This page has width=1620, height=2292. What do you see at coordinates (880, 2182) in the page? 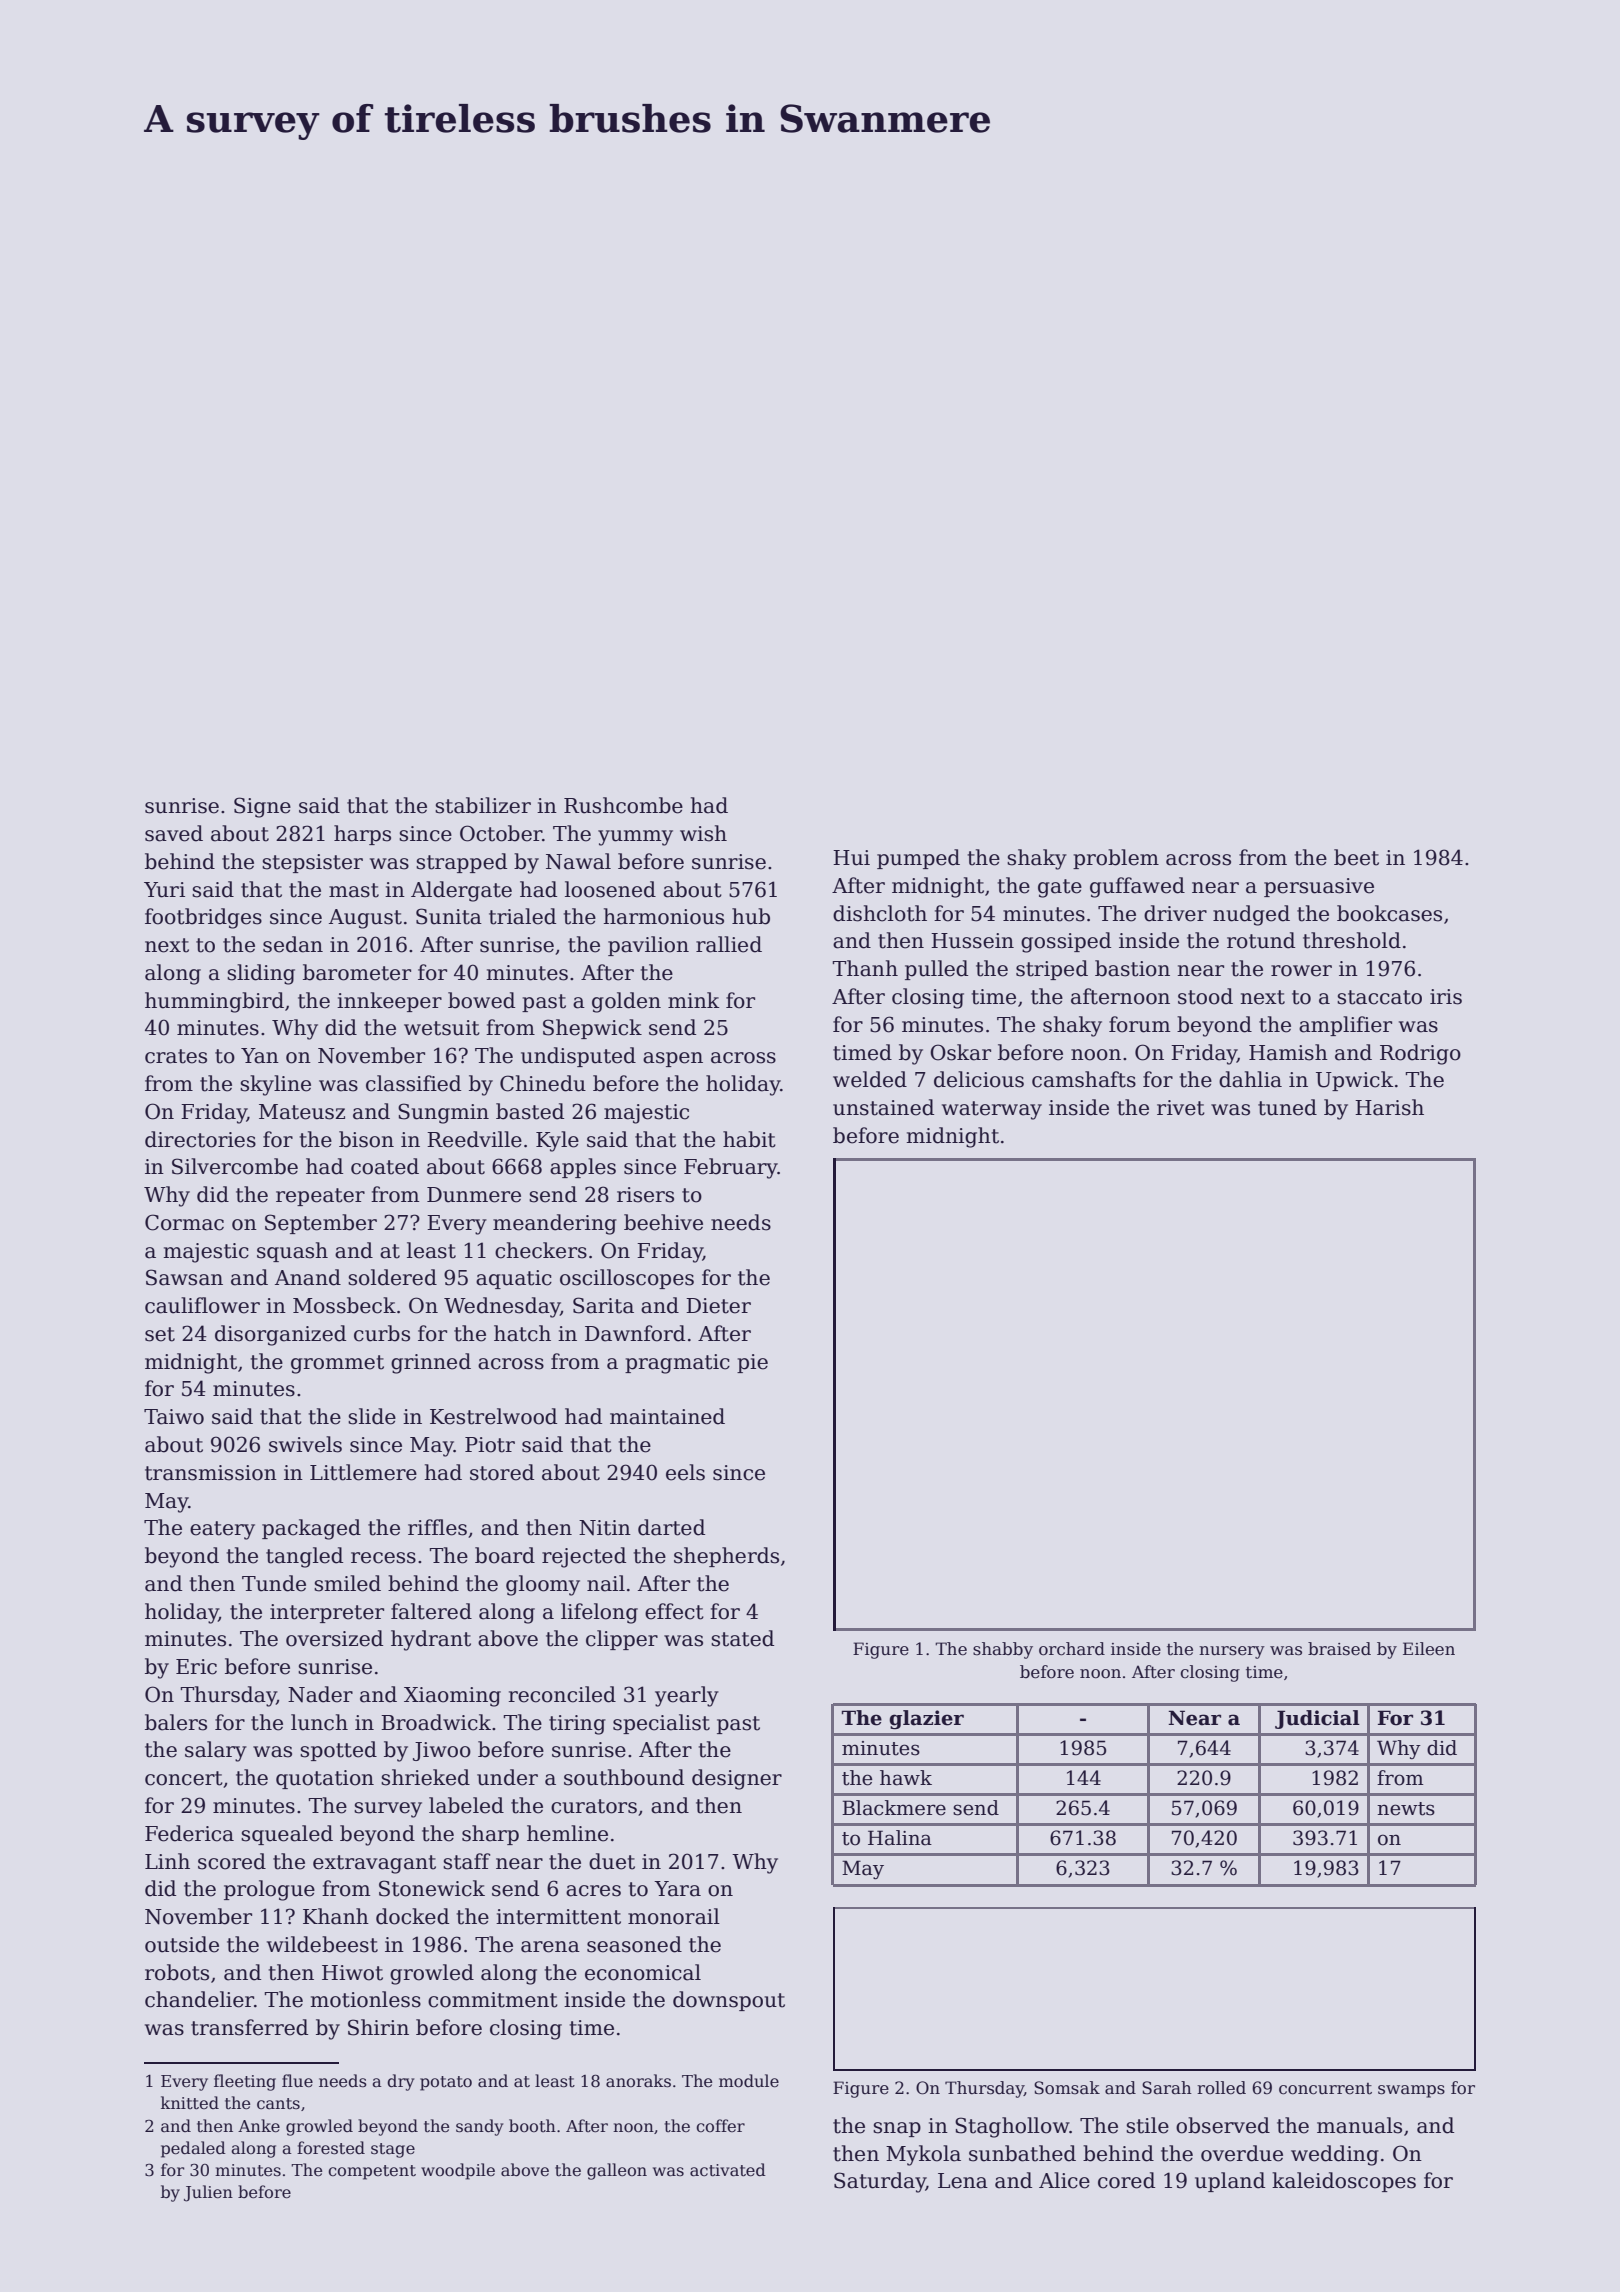
I see `Saturday` at bounding box center [880, 2182].
